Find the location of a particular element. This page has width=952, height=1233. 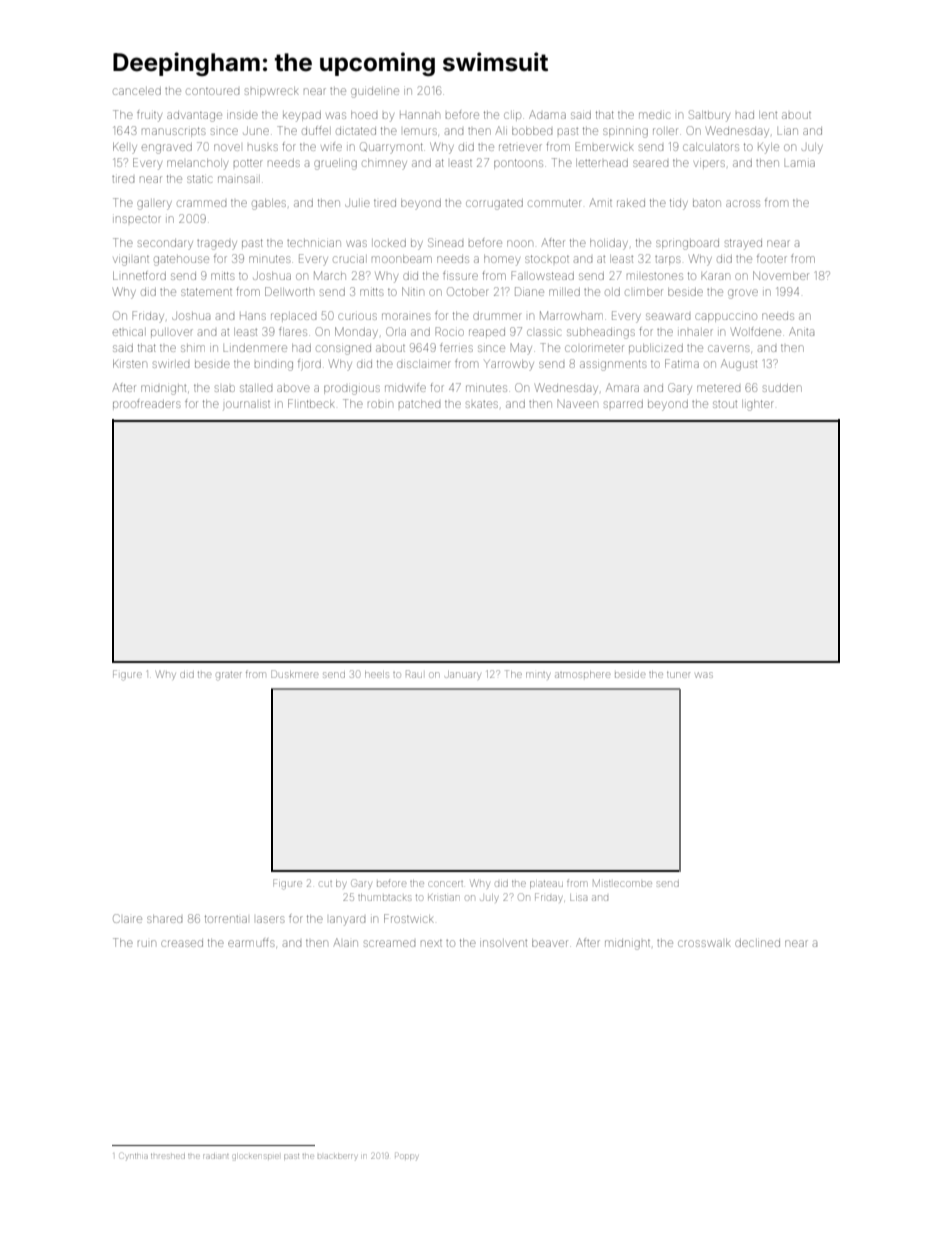

Naveen is located at coordinates (578, 404).
